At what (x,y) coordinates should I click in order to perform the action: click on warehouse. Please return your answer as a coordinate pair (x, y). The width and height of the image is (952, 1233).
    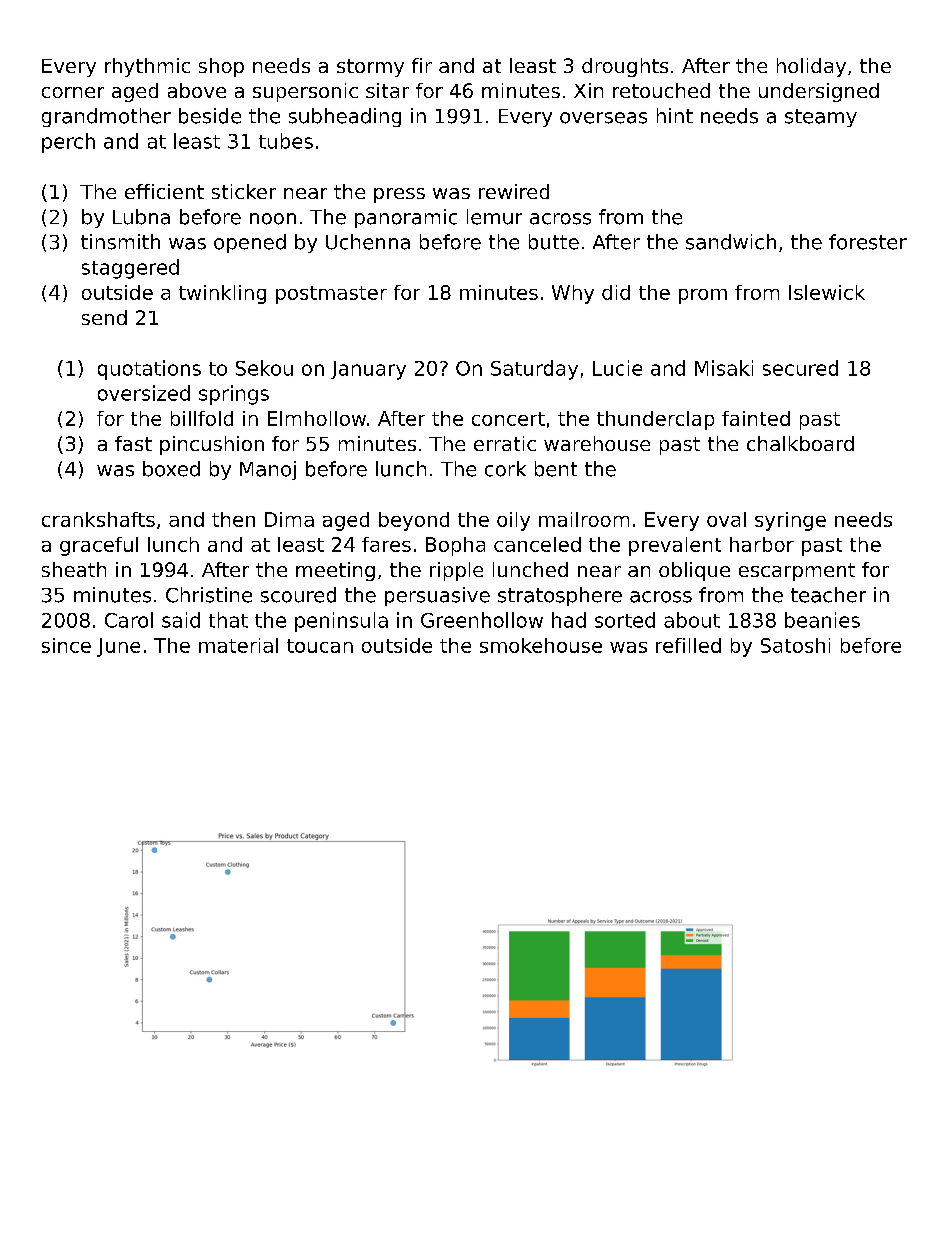
    Looking at the image, I should click on (597, 443).
